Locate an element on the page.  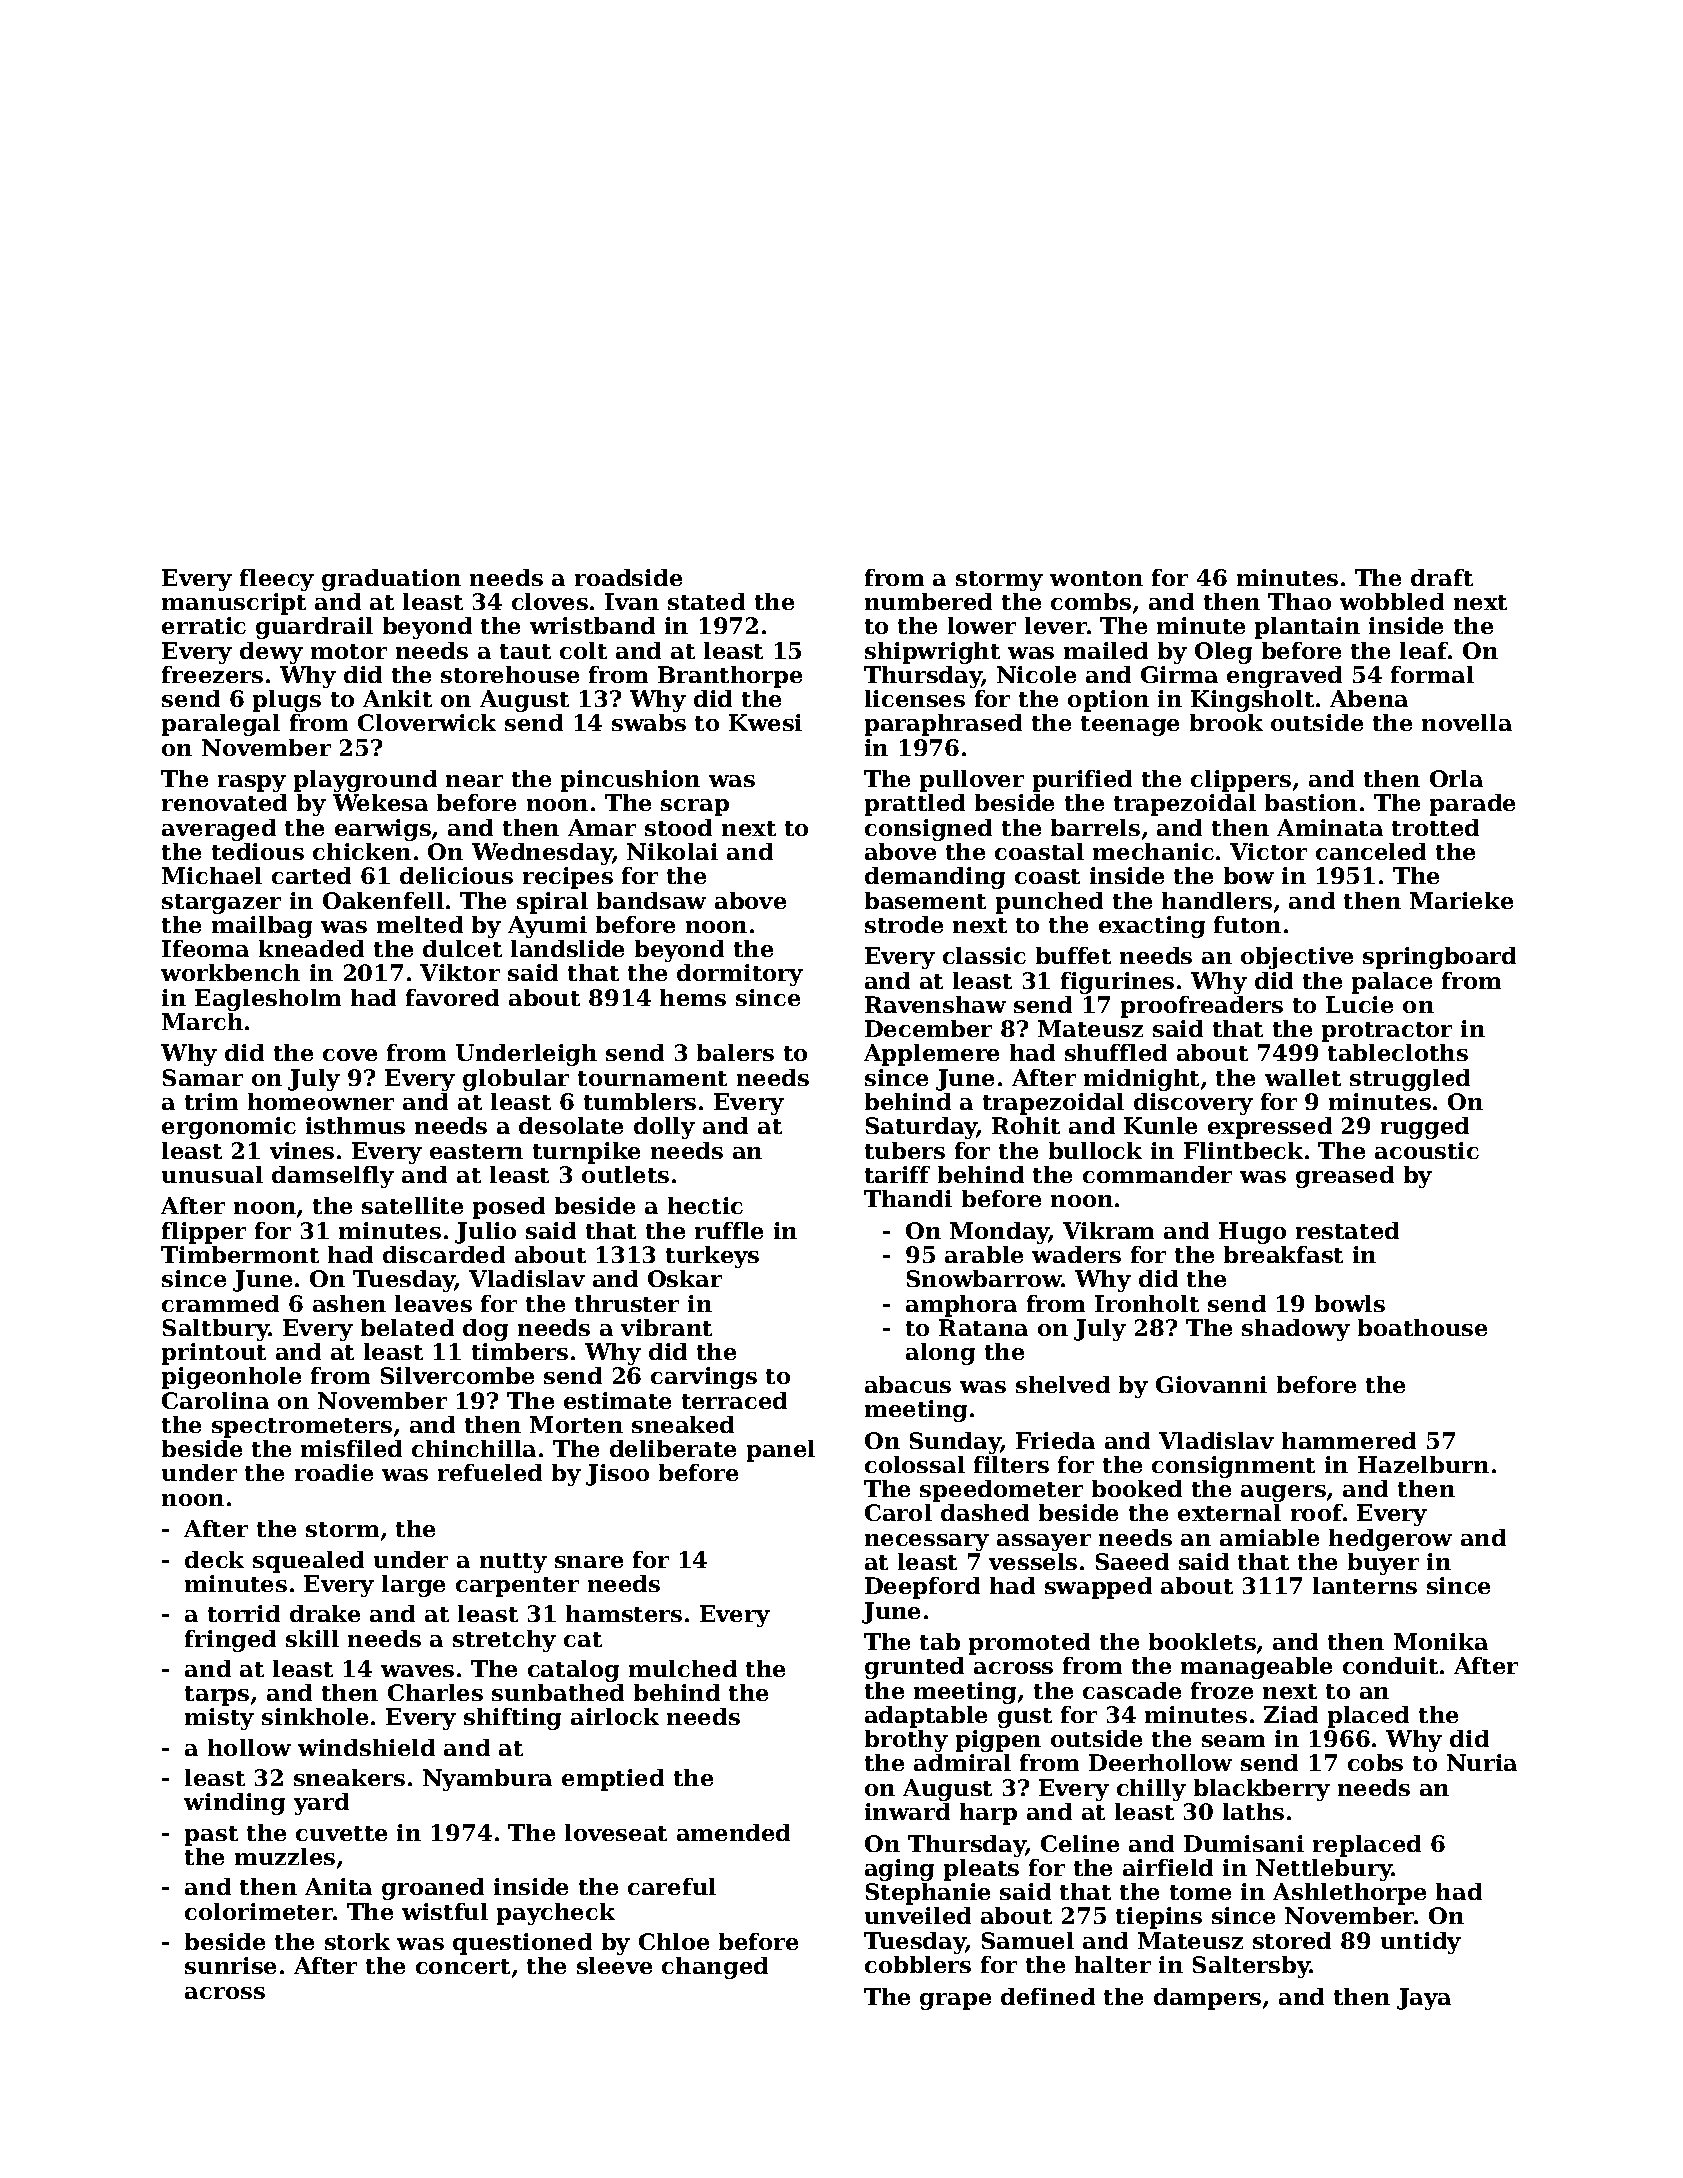
large is located at coordinates (413, 1586).
